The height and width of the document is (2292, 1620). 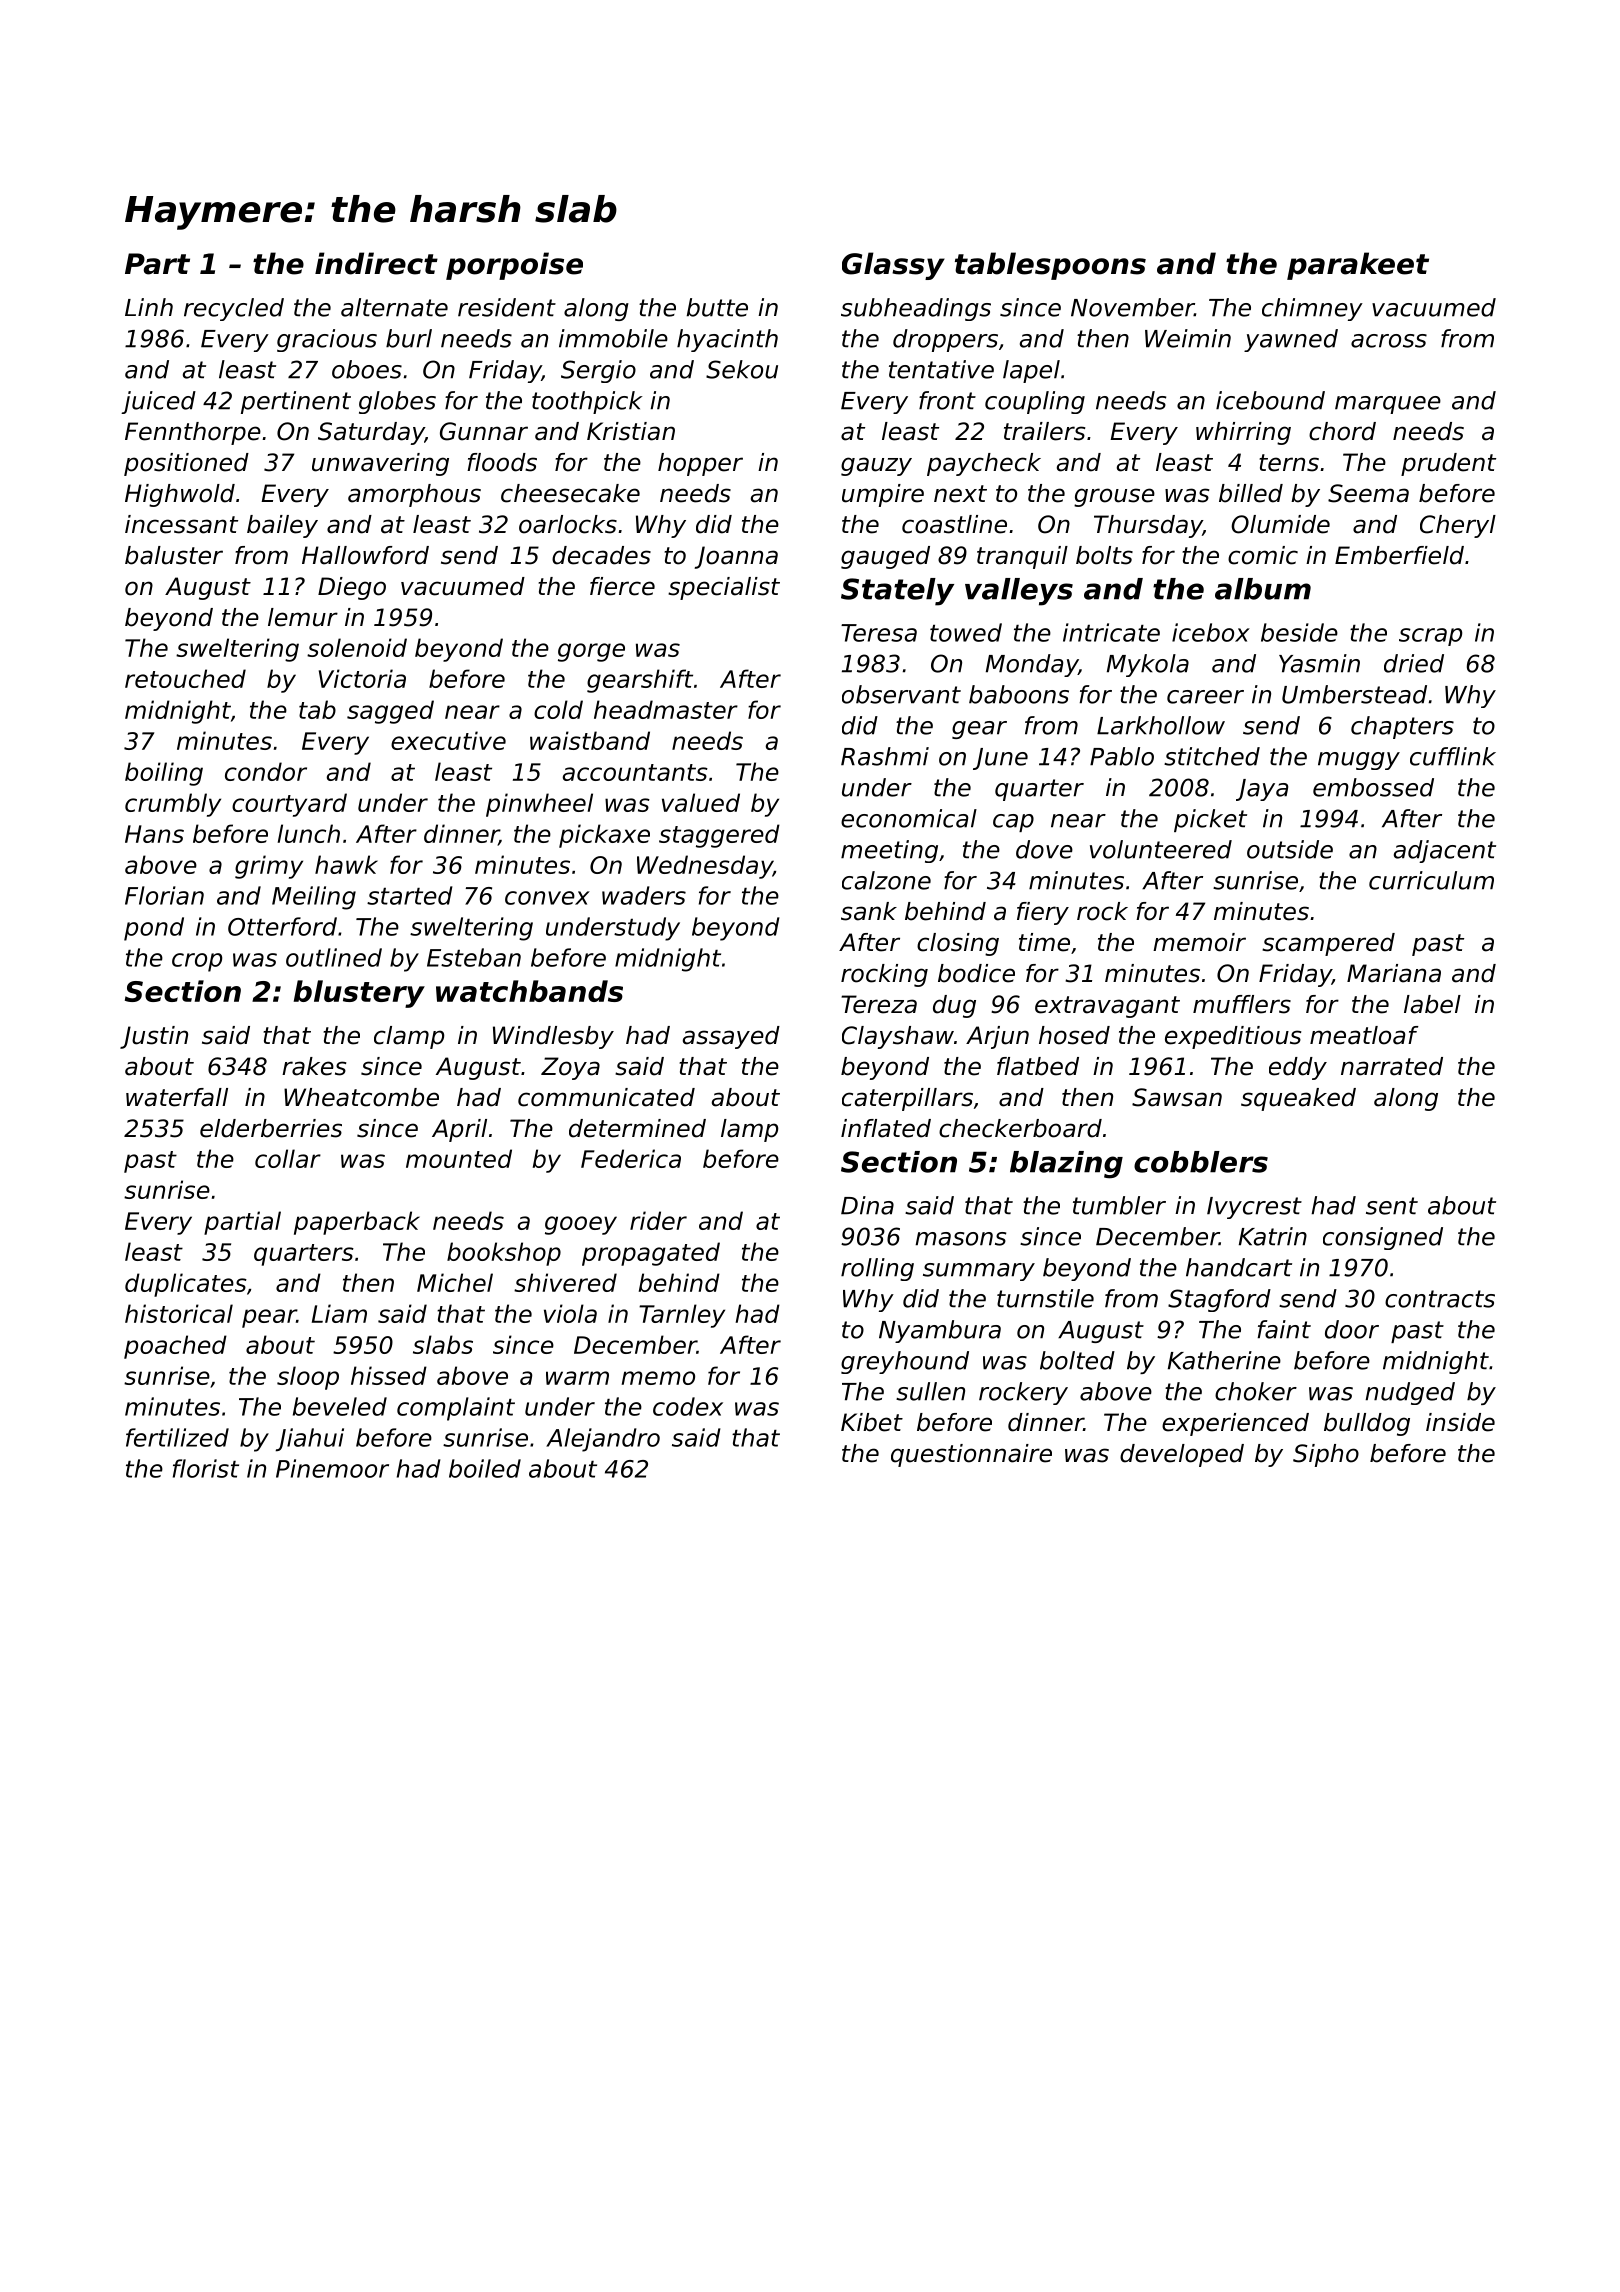 What do you see at coordinates (514, 266) in the document?
I see `porpoise` at bounding box center [514, 266].
